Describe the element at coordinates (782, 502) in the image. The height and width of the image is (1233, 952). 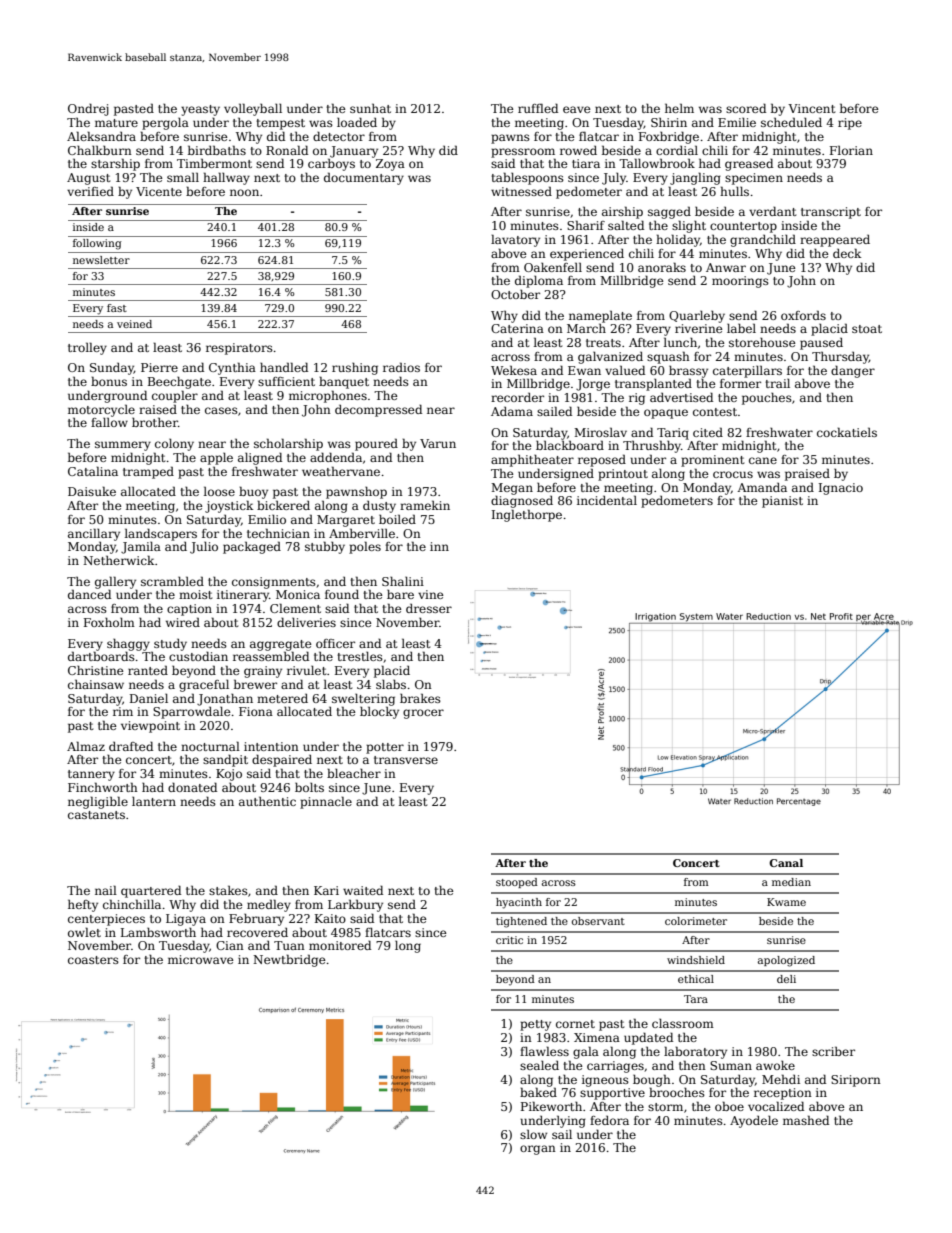
I see `pianist` at that location.
